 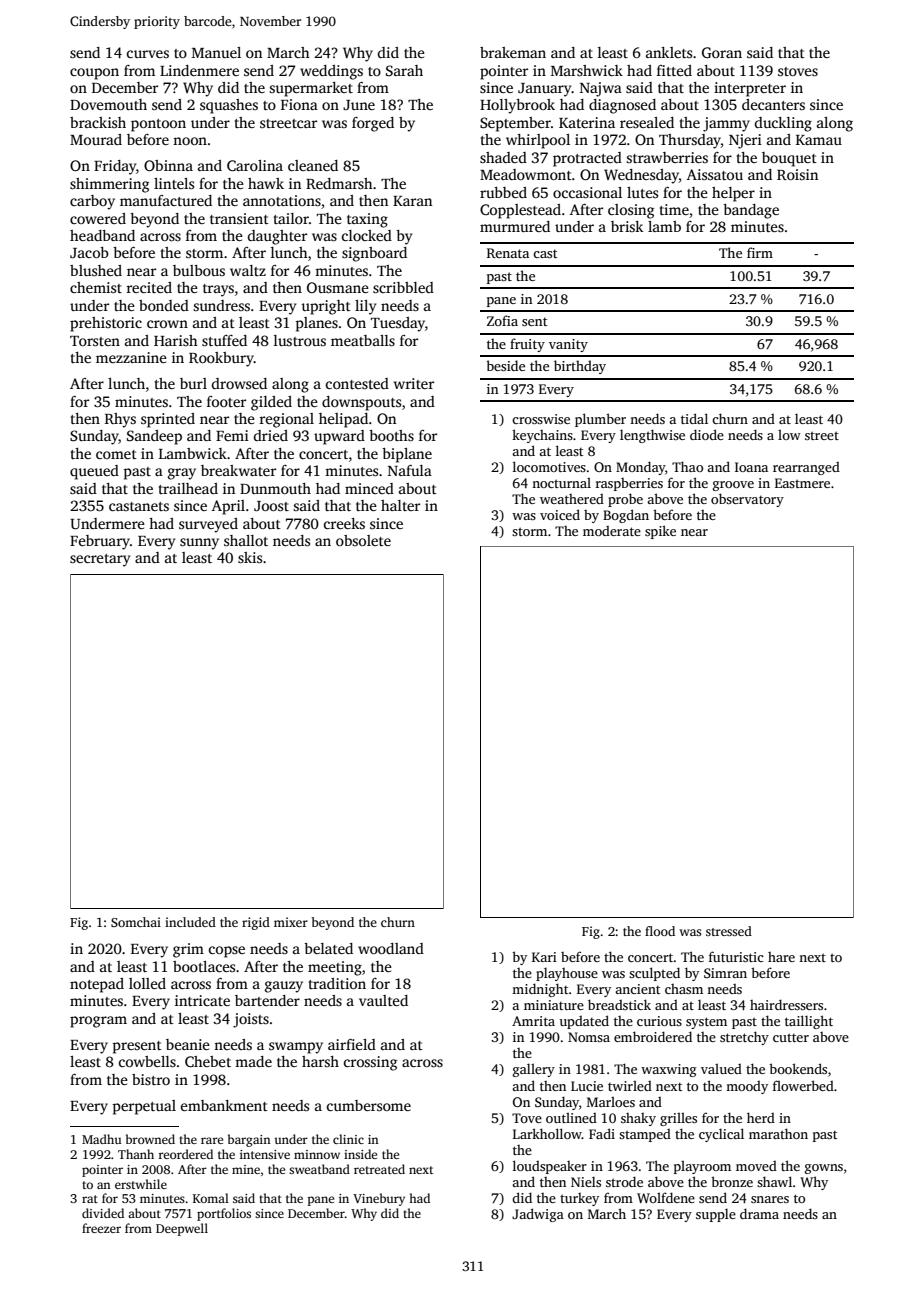 What do you see at coordinates (674, 70) in the screenshot?
I see `fitted` at bounding box center [674, 70].
